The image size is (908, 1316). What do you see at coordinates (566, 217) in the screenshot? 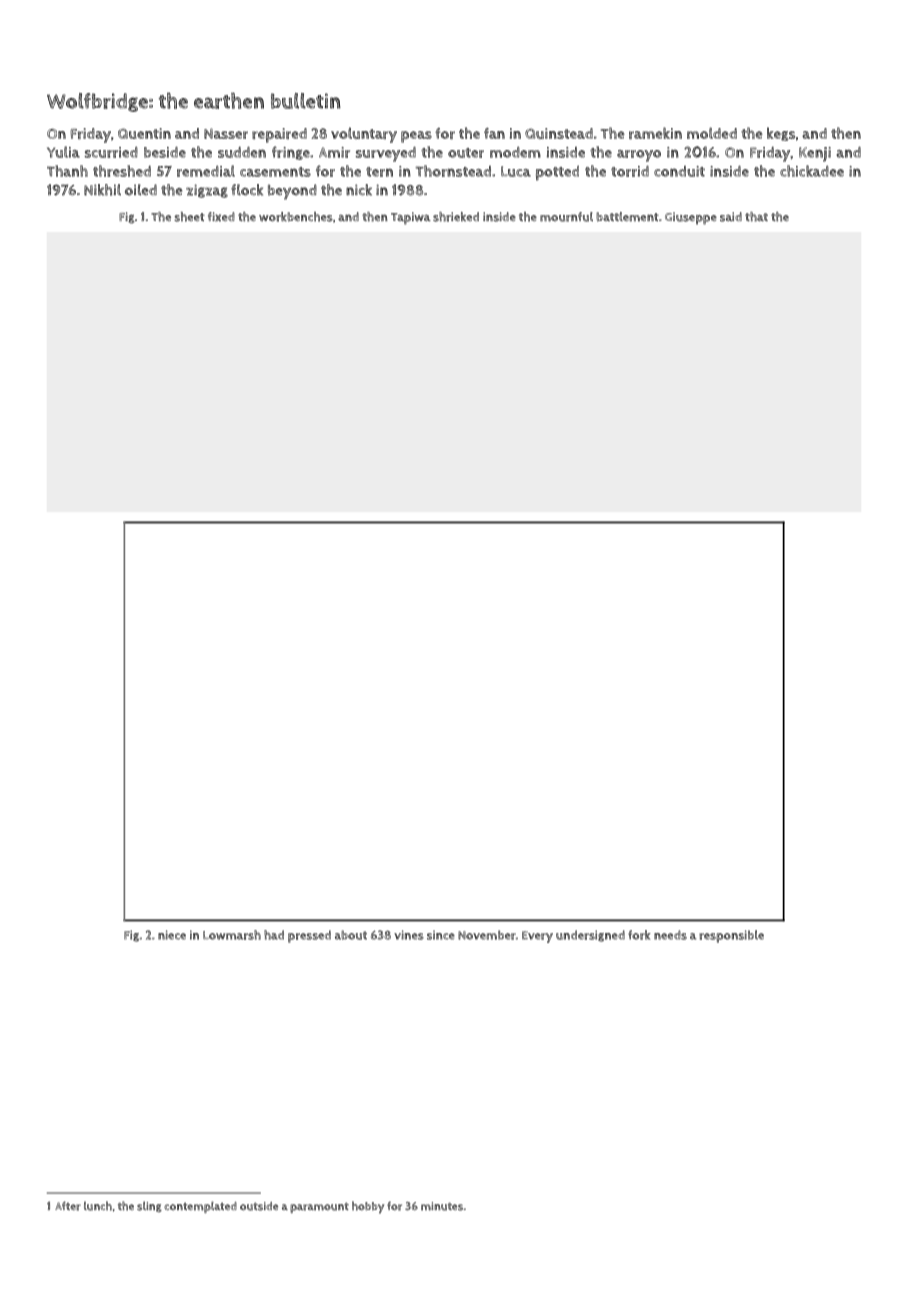
I see `mournful` at bounding box center [566, 217].
